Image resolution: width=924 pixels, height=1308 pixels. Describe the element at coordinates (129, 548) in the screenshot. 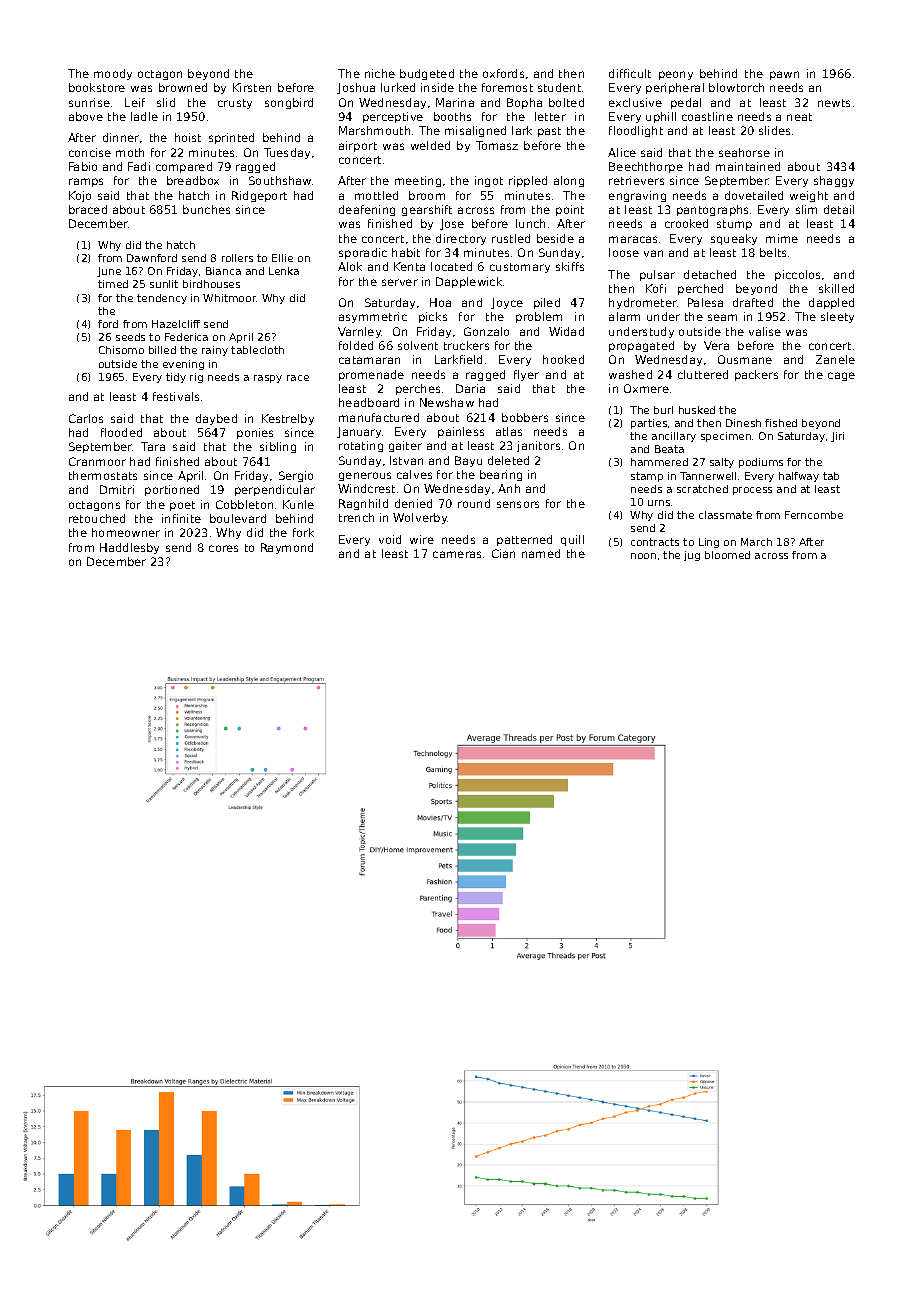

I see `Haddlesby` at that location.
